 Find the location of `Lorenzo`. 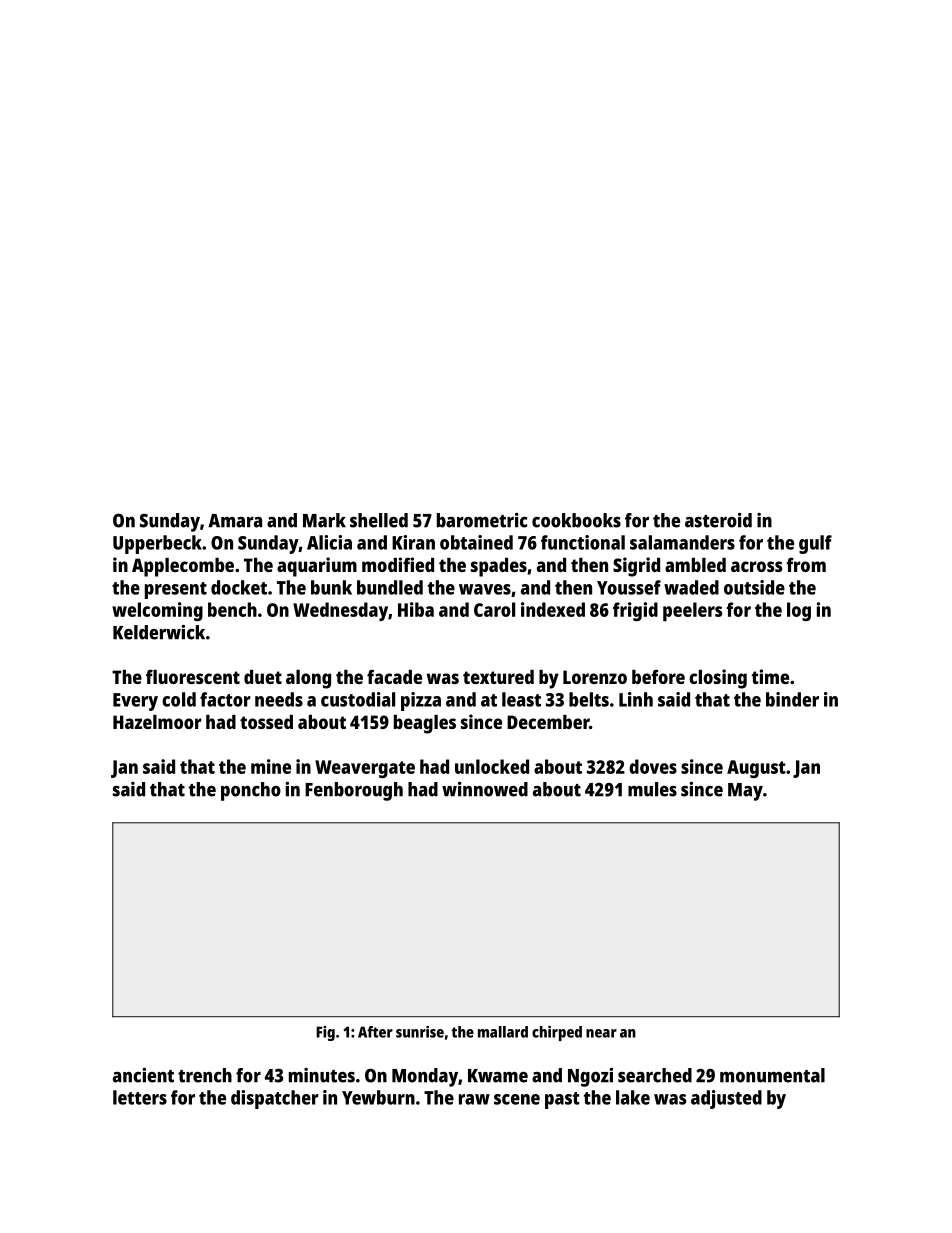

Lorenzo is located at coordinates (595, 677).
